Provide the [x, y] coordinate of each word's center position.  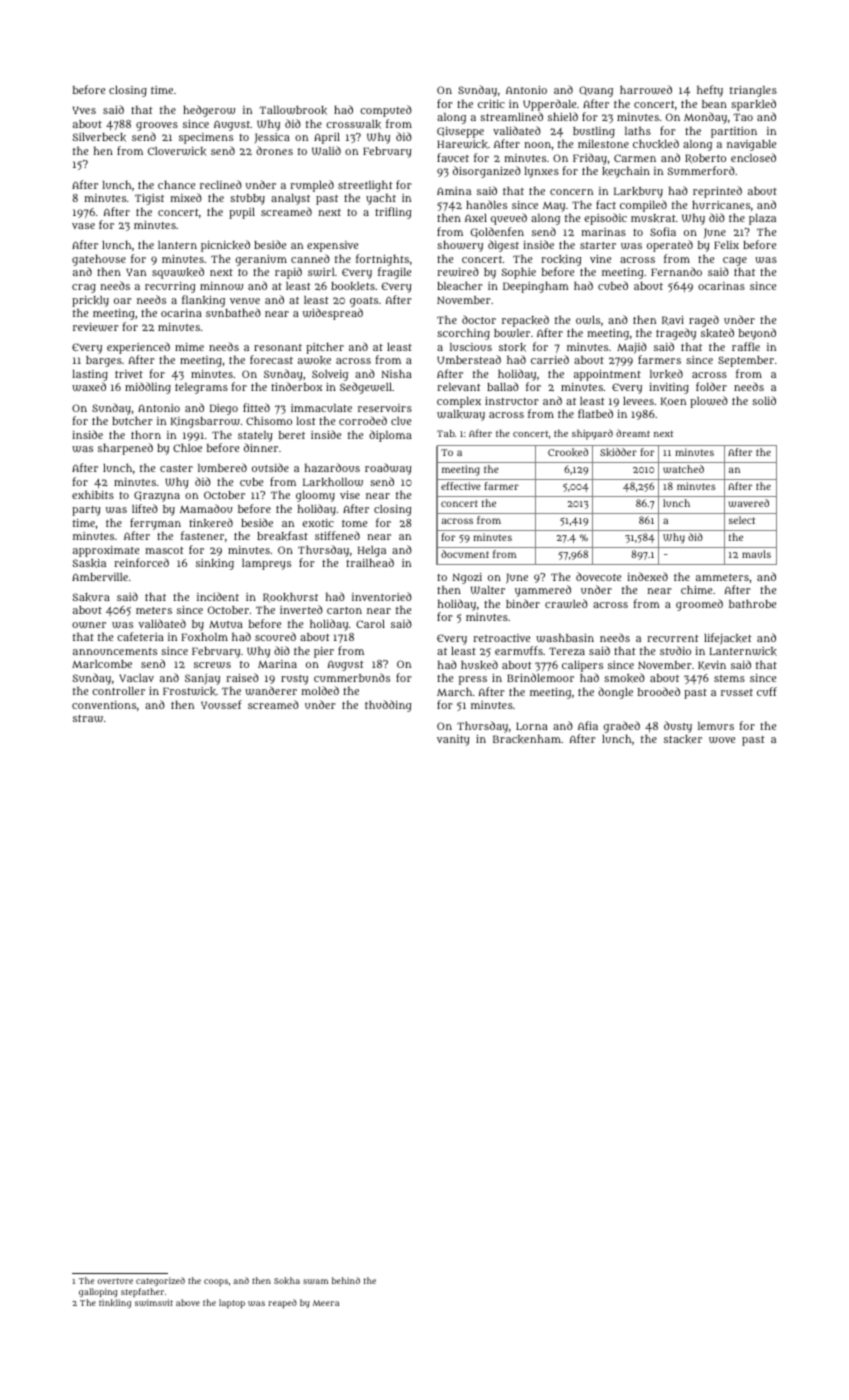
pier [324, 652]
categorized [160, 1281]
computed [386, 111]
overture [115, 1281]
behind [346, 1280]
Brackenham [527, 739]
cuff [767, 691]
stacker [683, 739]
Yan [136, 272]
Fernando [676, 271]
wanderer [271, 690]
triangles [753, 91]
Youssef [221, 704]
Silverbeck [99, 137]
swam [315, 1281]
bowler [512, 333]
